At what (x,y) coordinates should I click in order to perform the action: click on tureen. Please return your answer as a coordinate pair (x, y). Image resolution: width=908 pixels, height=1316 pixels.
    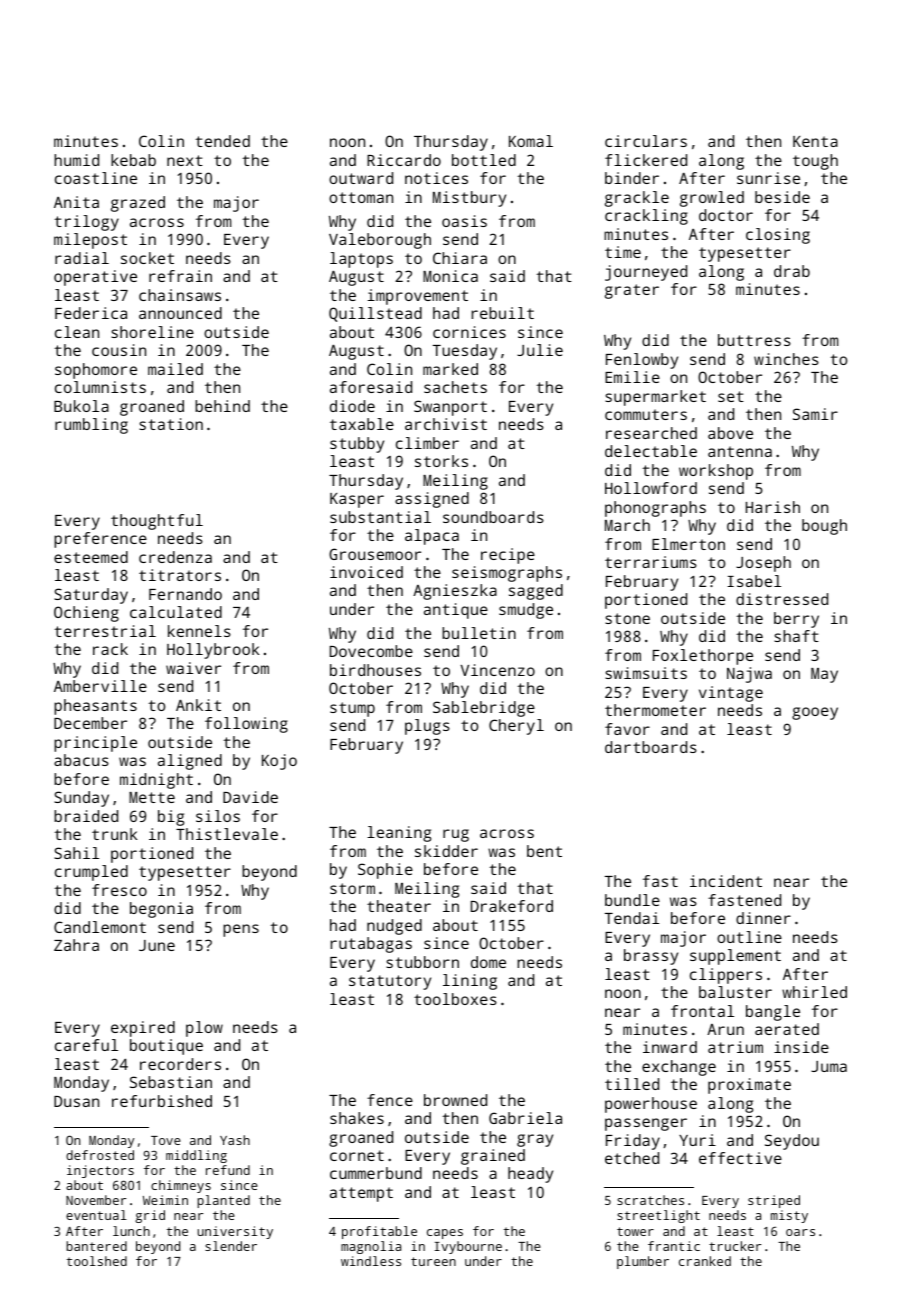
    Looking at the image, I should click on (433, 1261).
